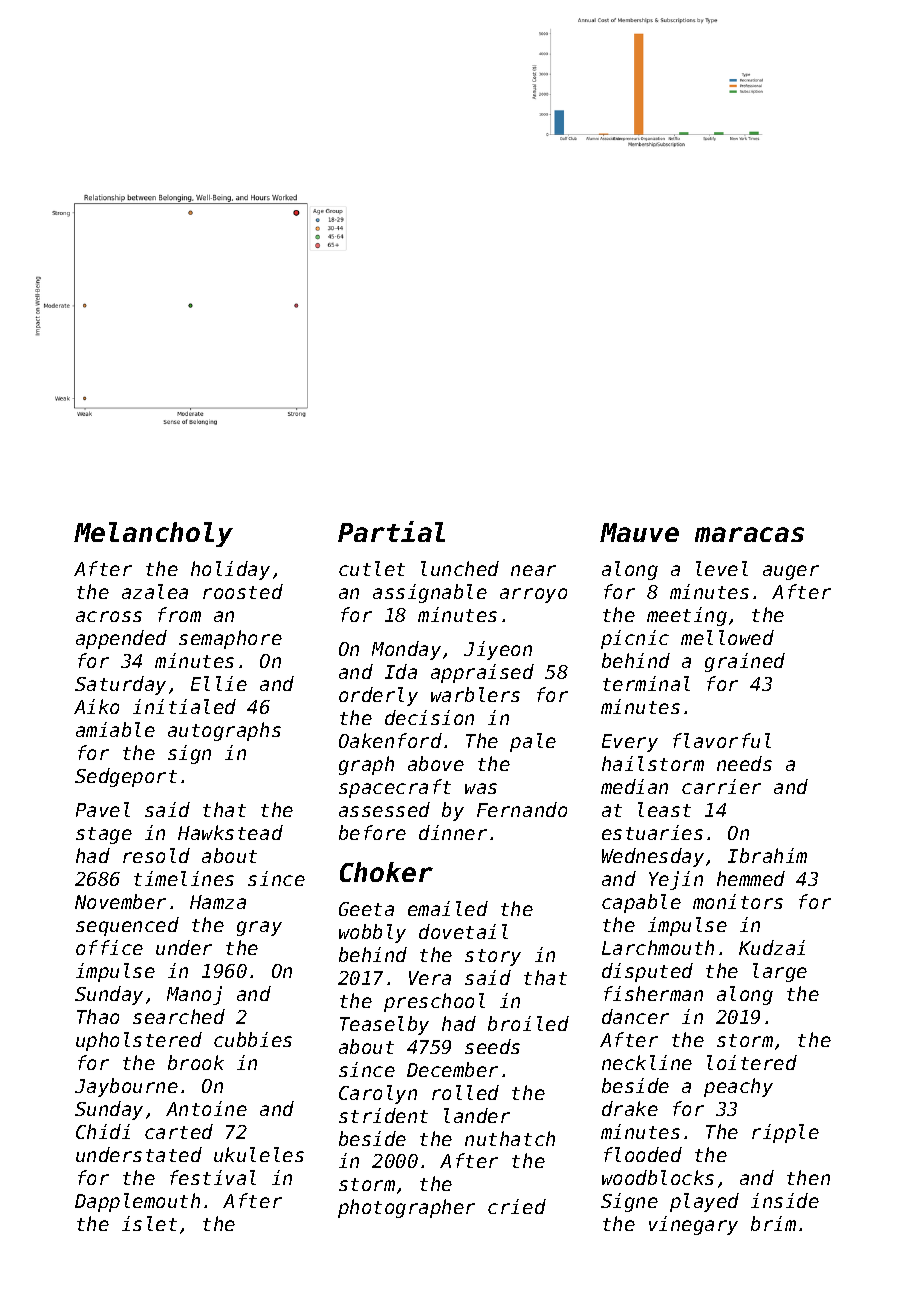 The width and height of the document is (908, 1316). I want to click on maracas, so click(749, 534).
